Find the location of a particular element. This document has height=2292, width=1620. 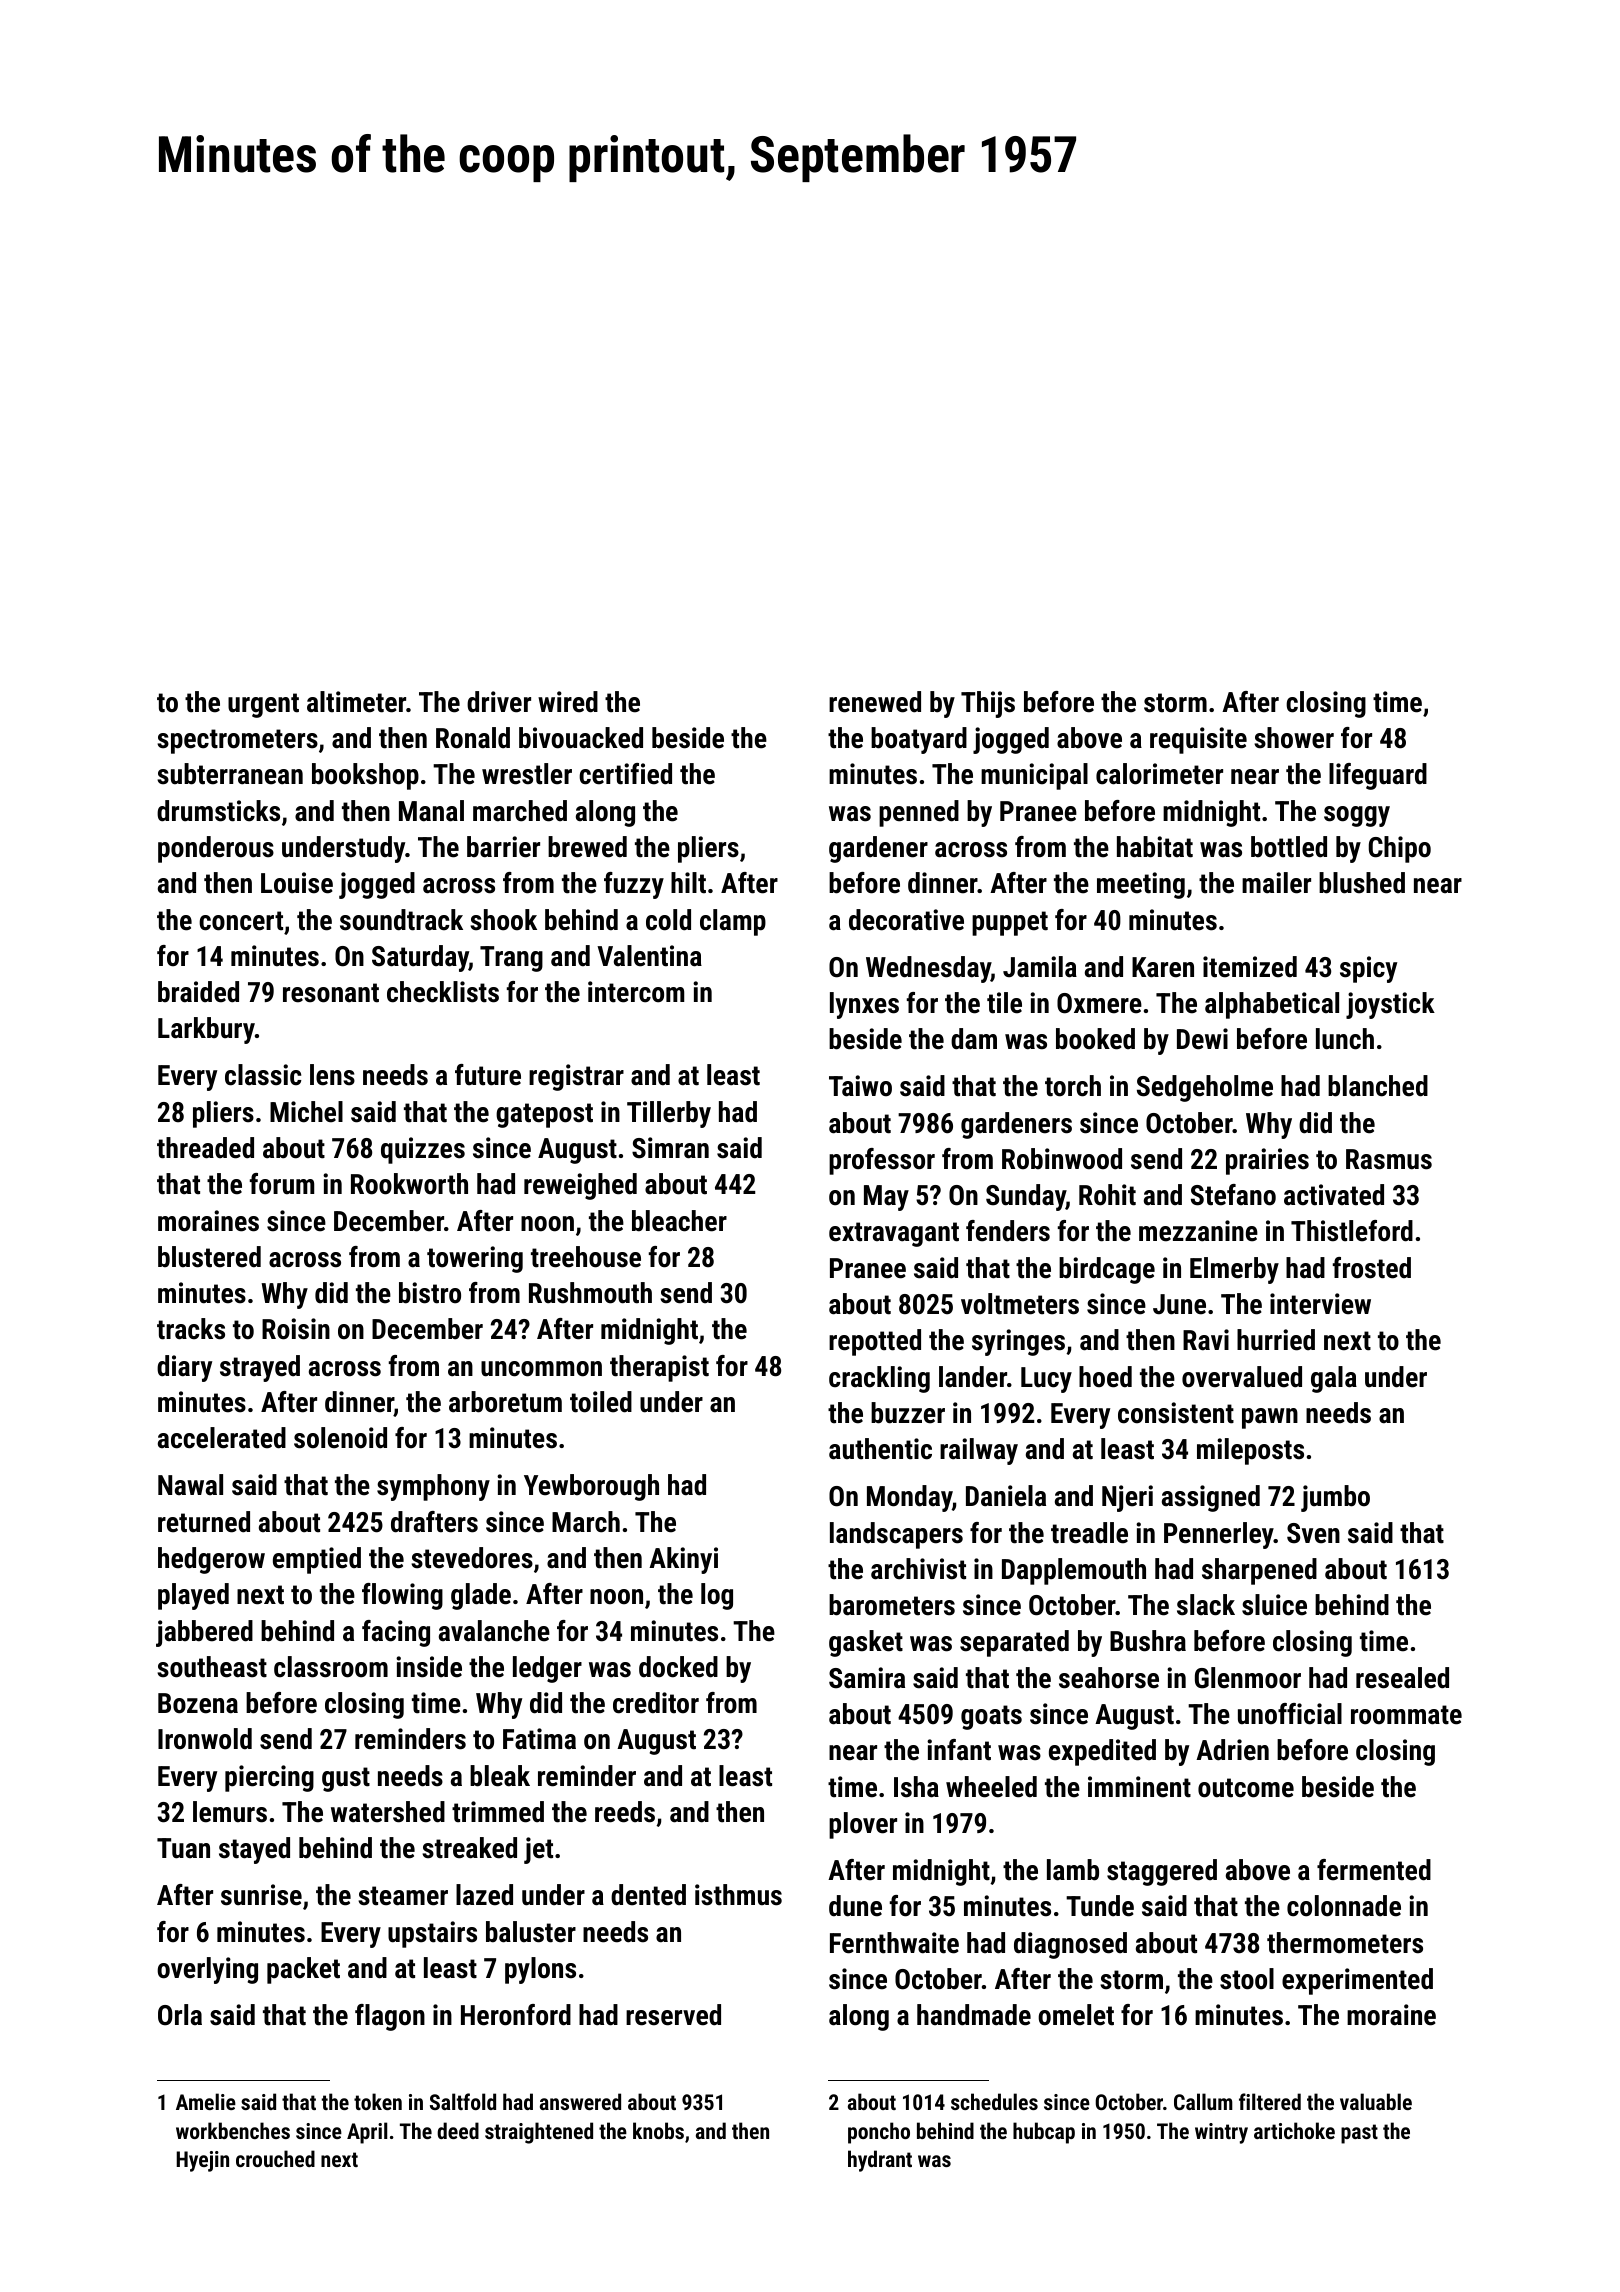

urgent is located at coordinates (263, 705).
